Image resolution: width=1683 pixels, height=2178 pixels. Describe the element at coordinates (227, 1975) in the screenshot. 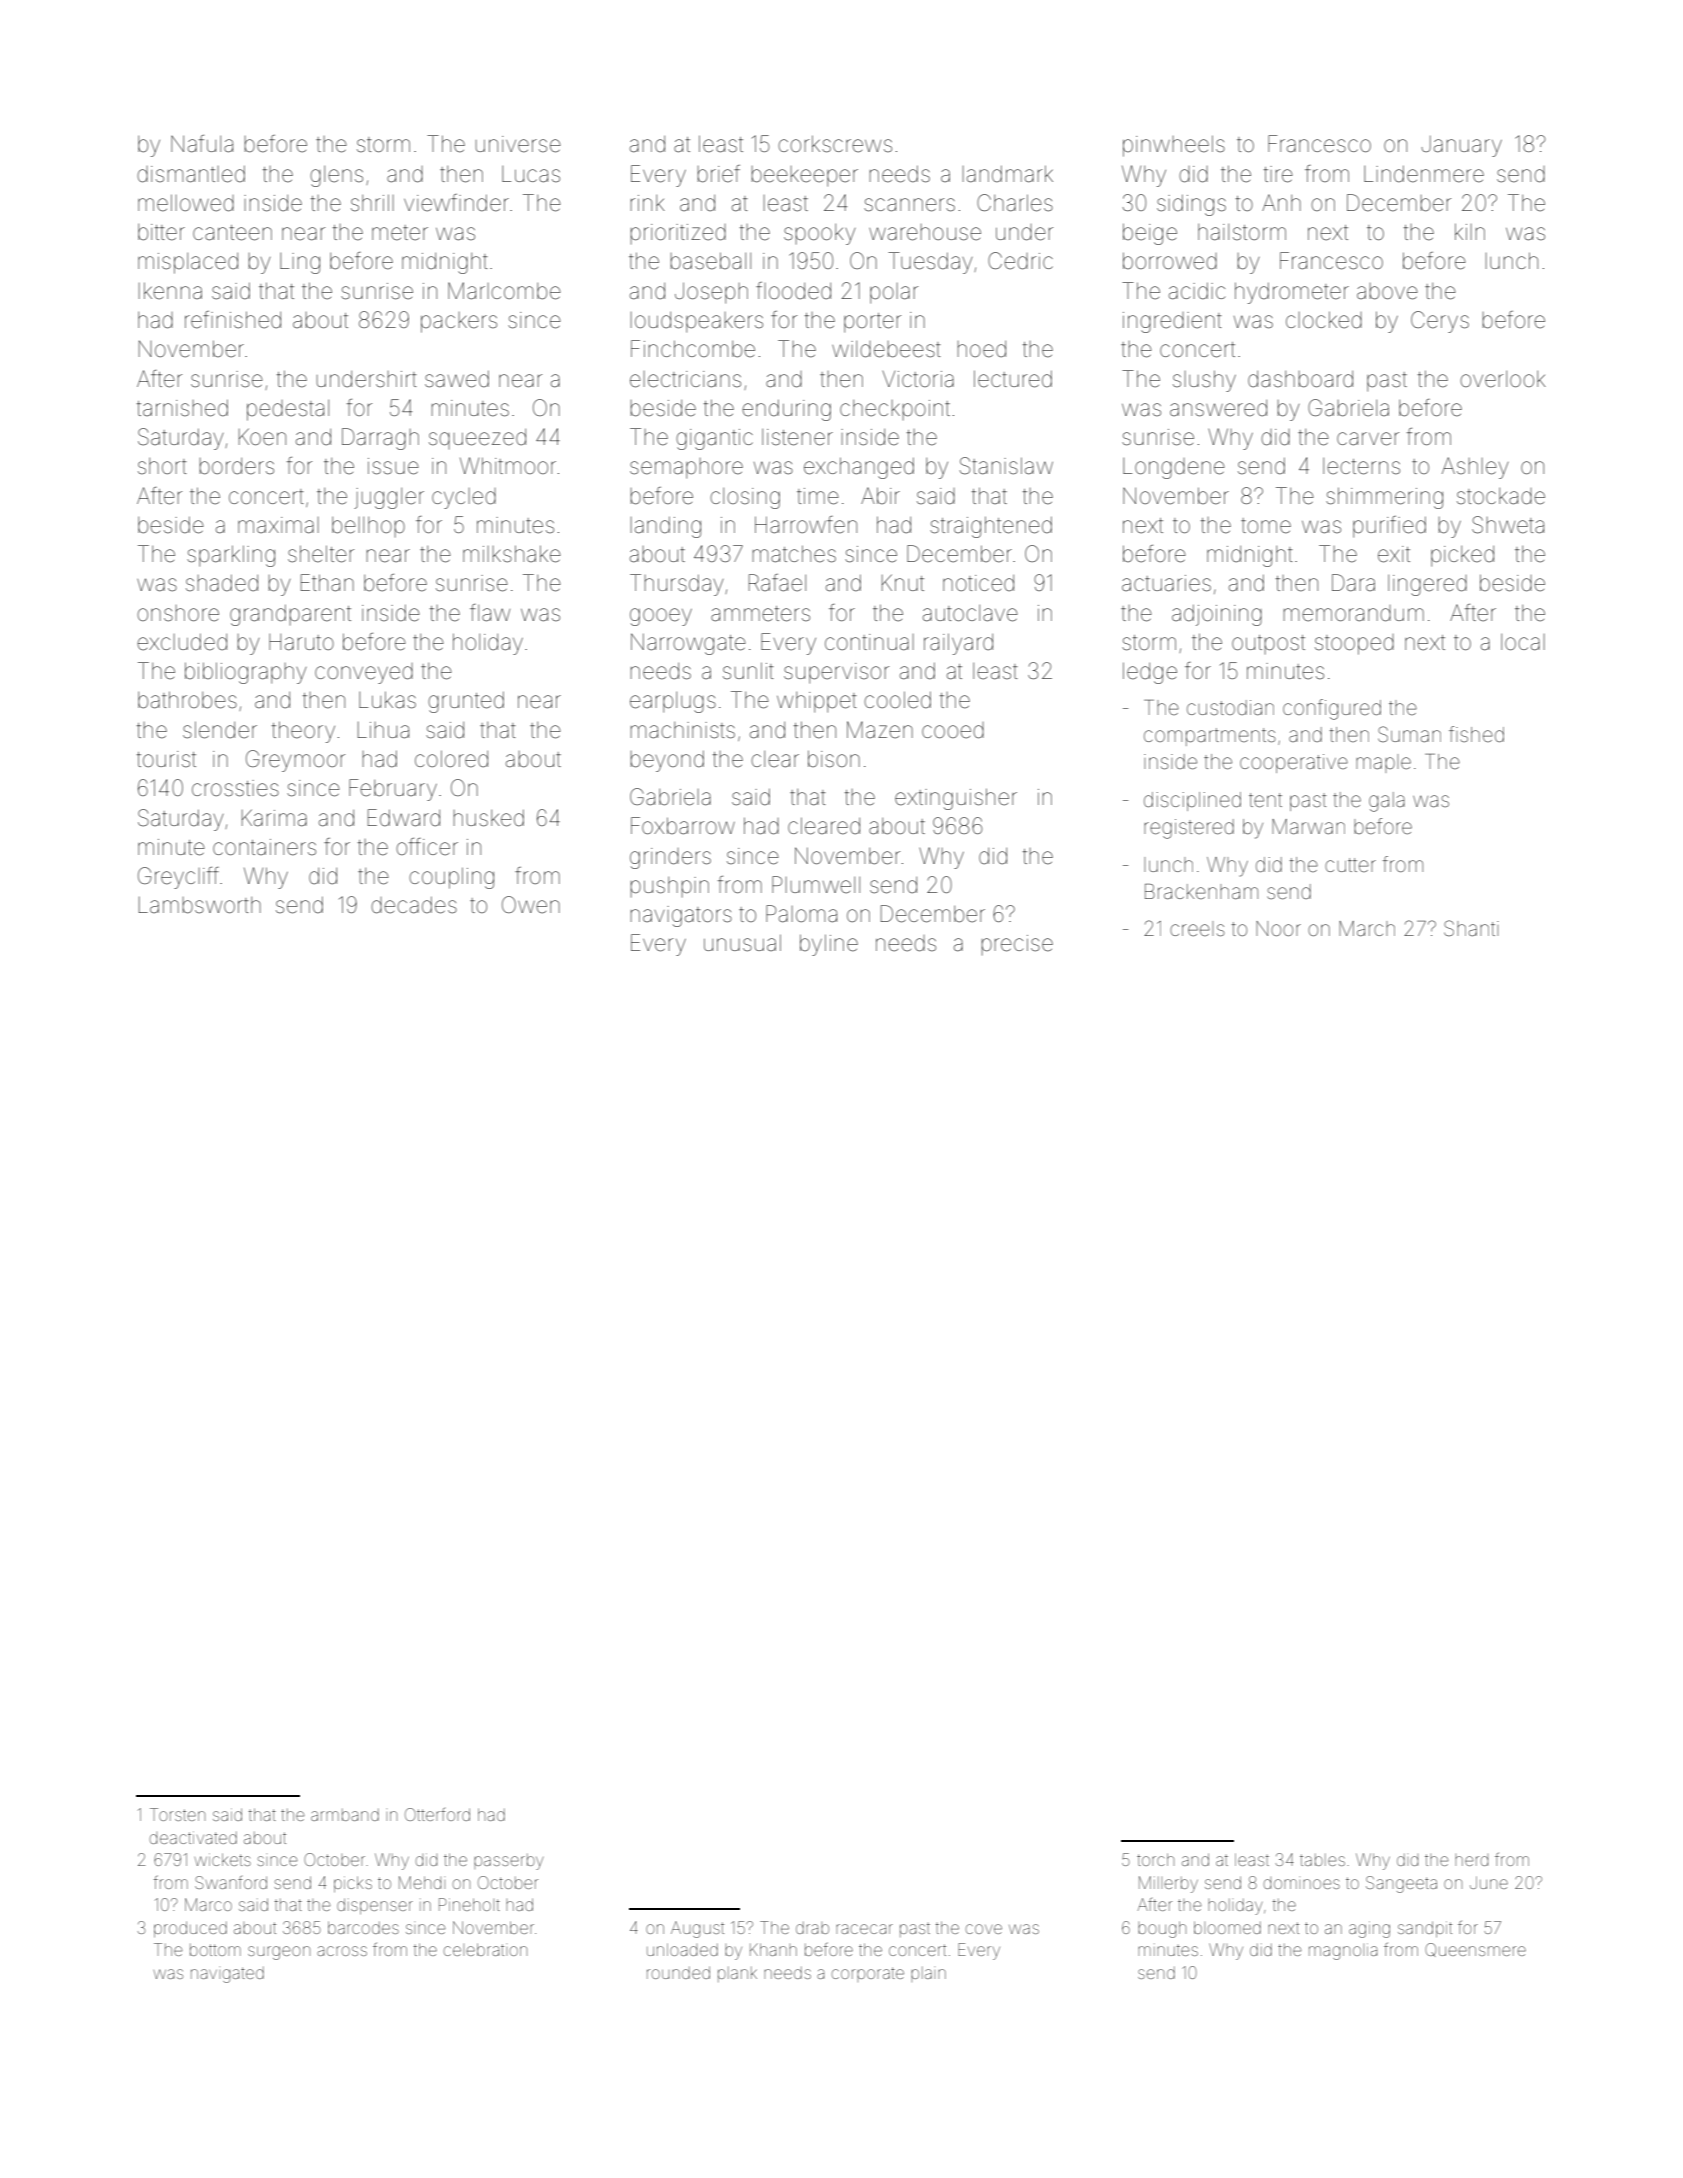

I see `navigated` at that location.
